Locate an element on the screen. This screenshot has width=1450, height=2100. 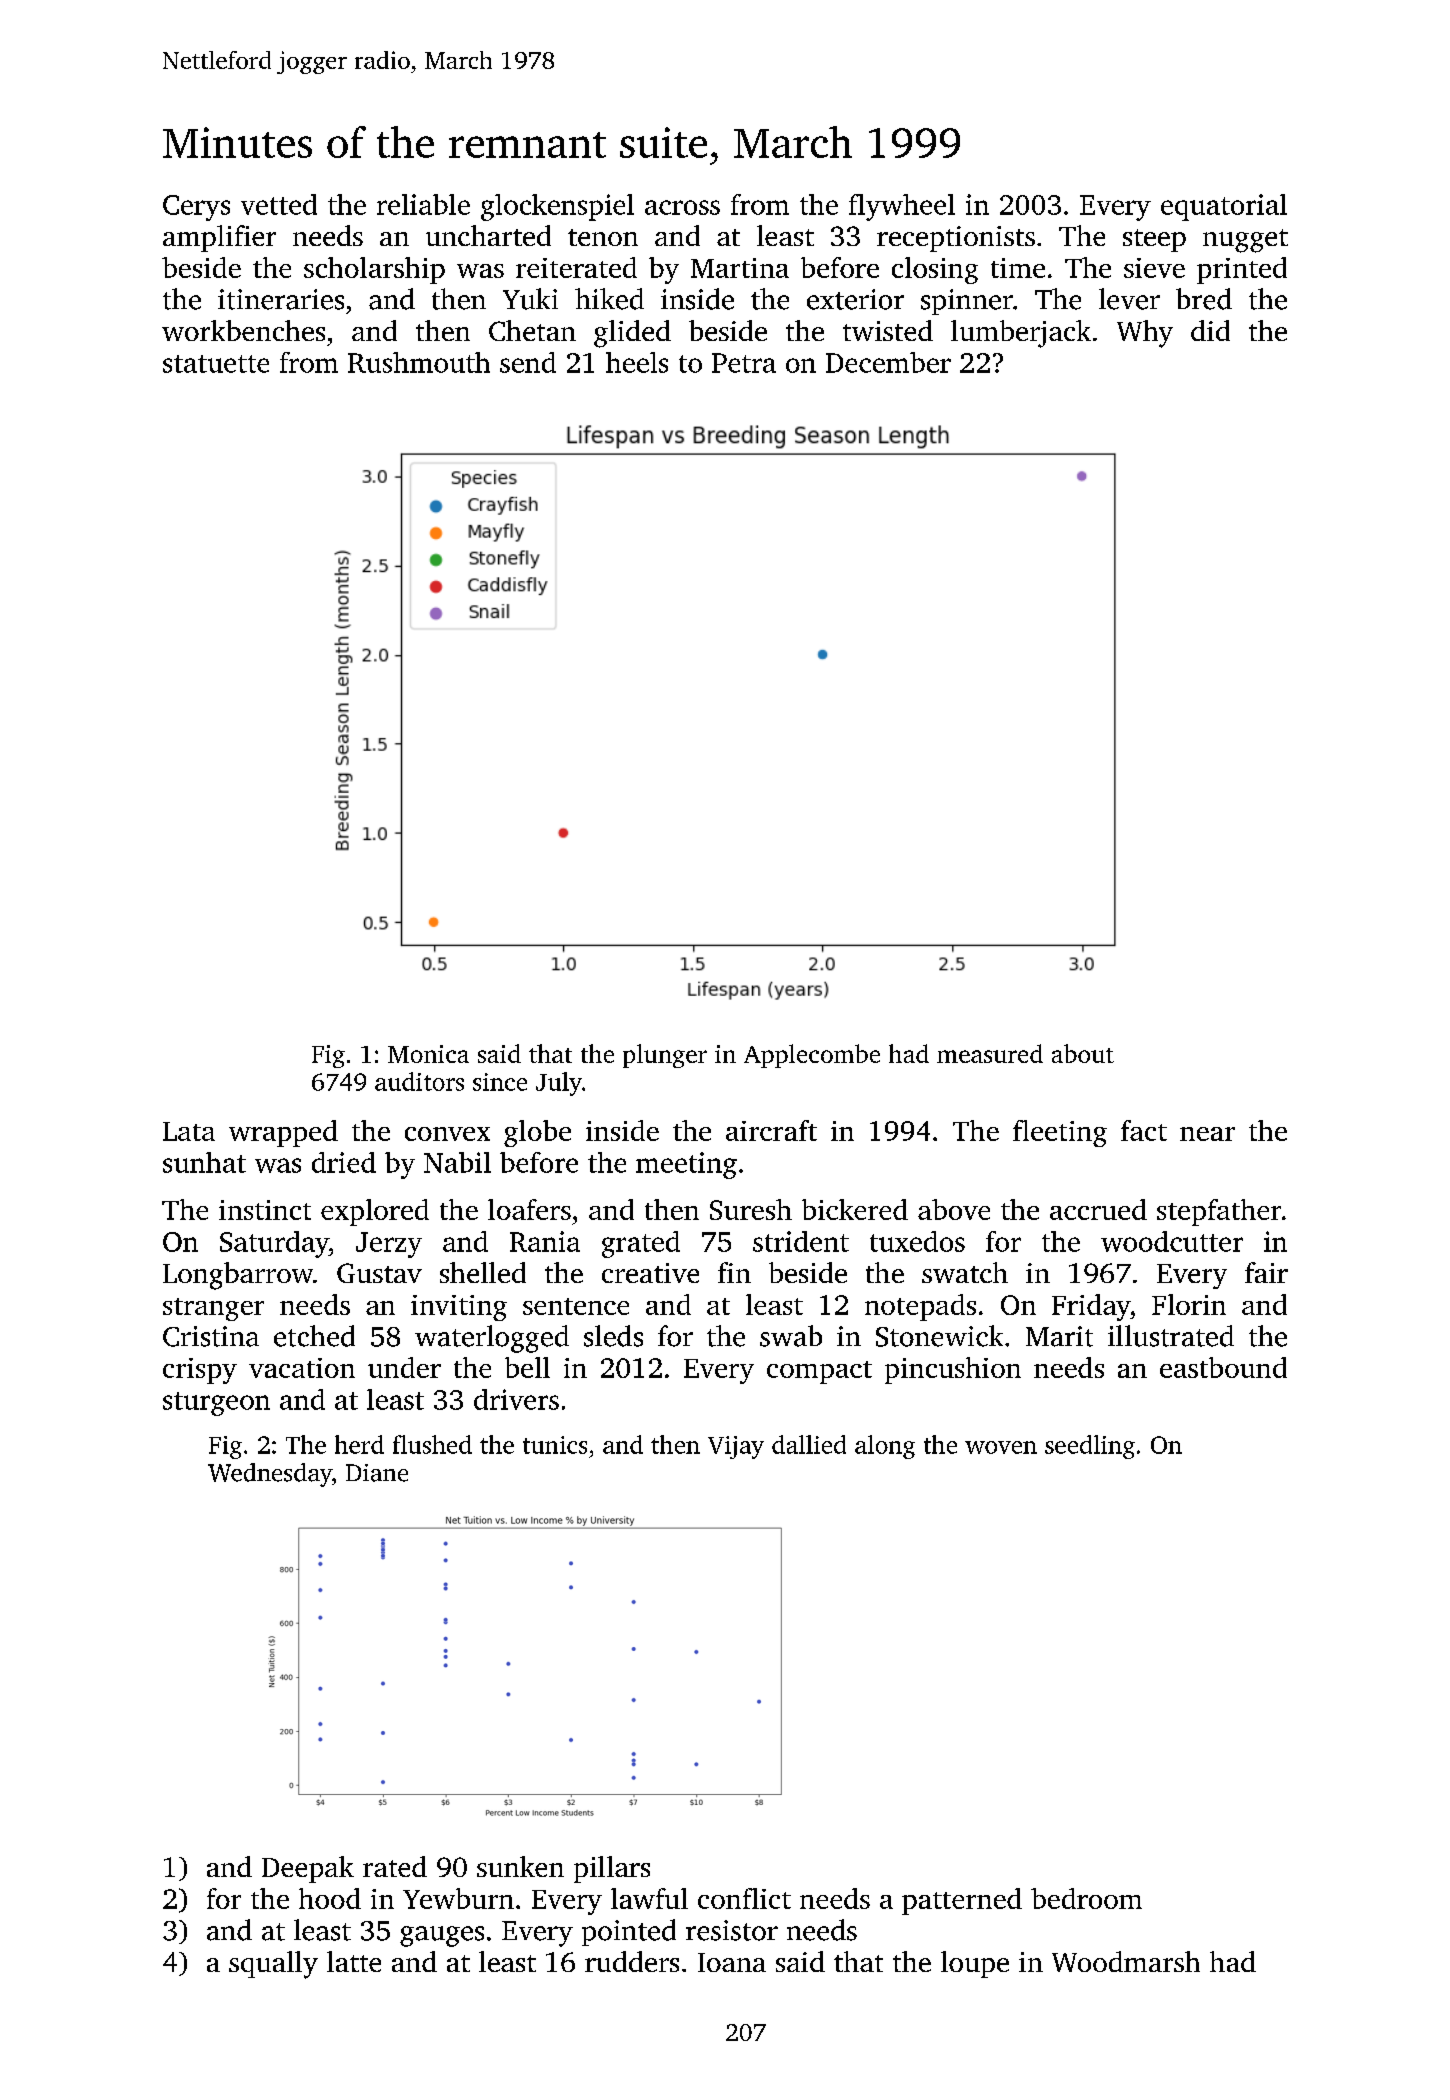
statuette is located at coordinates (216, 364).
